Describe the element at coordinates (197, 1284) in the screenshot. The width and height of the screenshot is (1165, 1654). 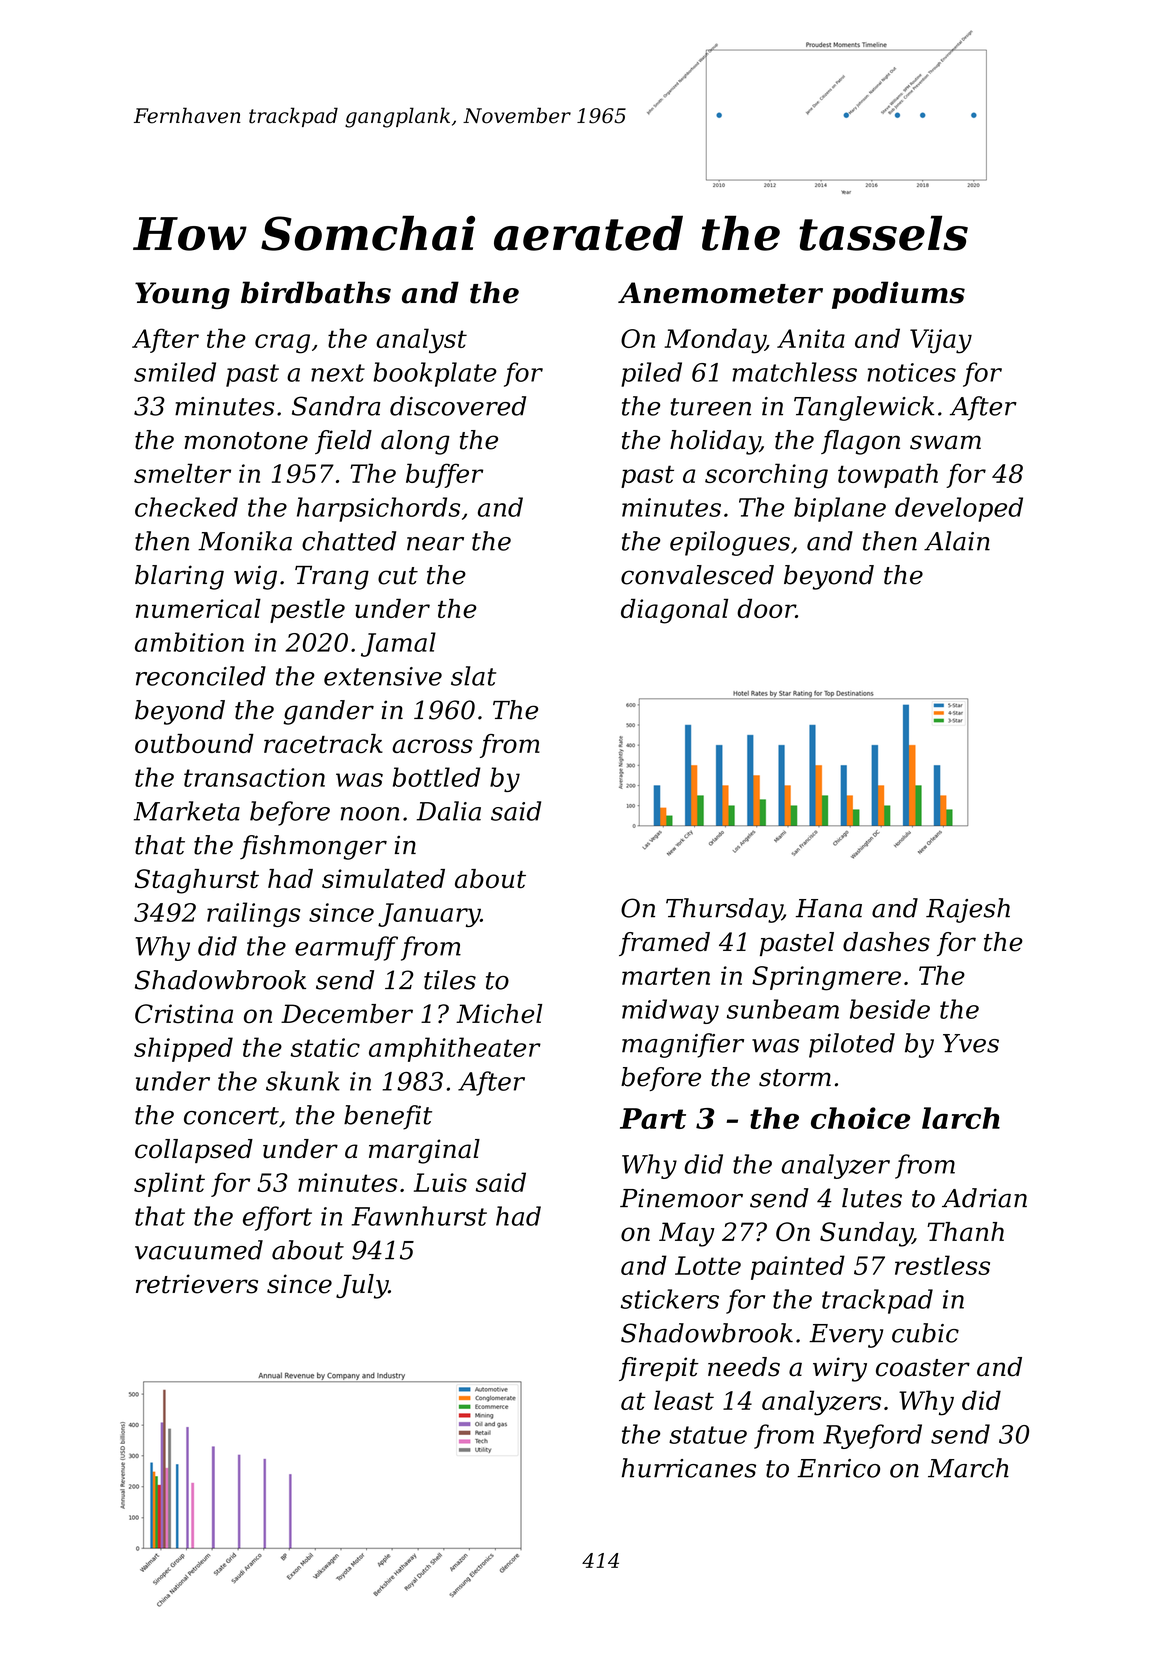
I see `retrievers` at that location.
